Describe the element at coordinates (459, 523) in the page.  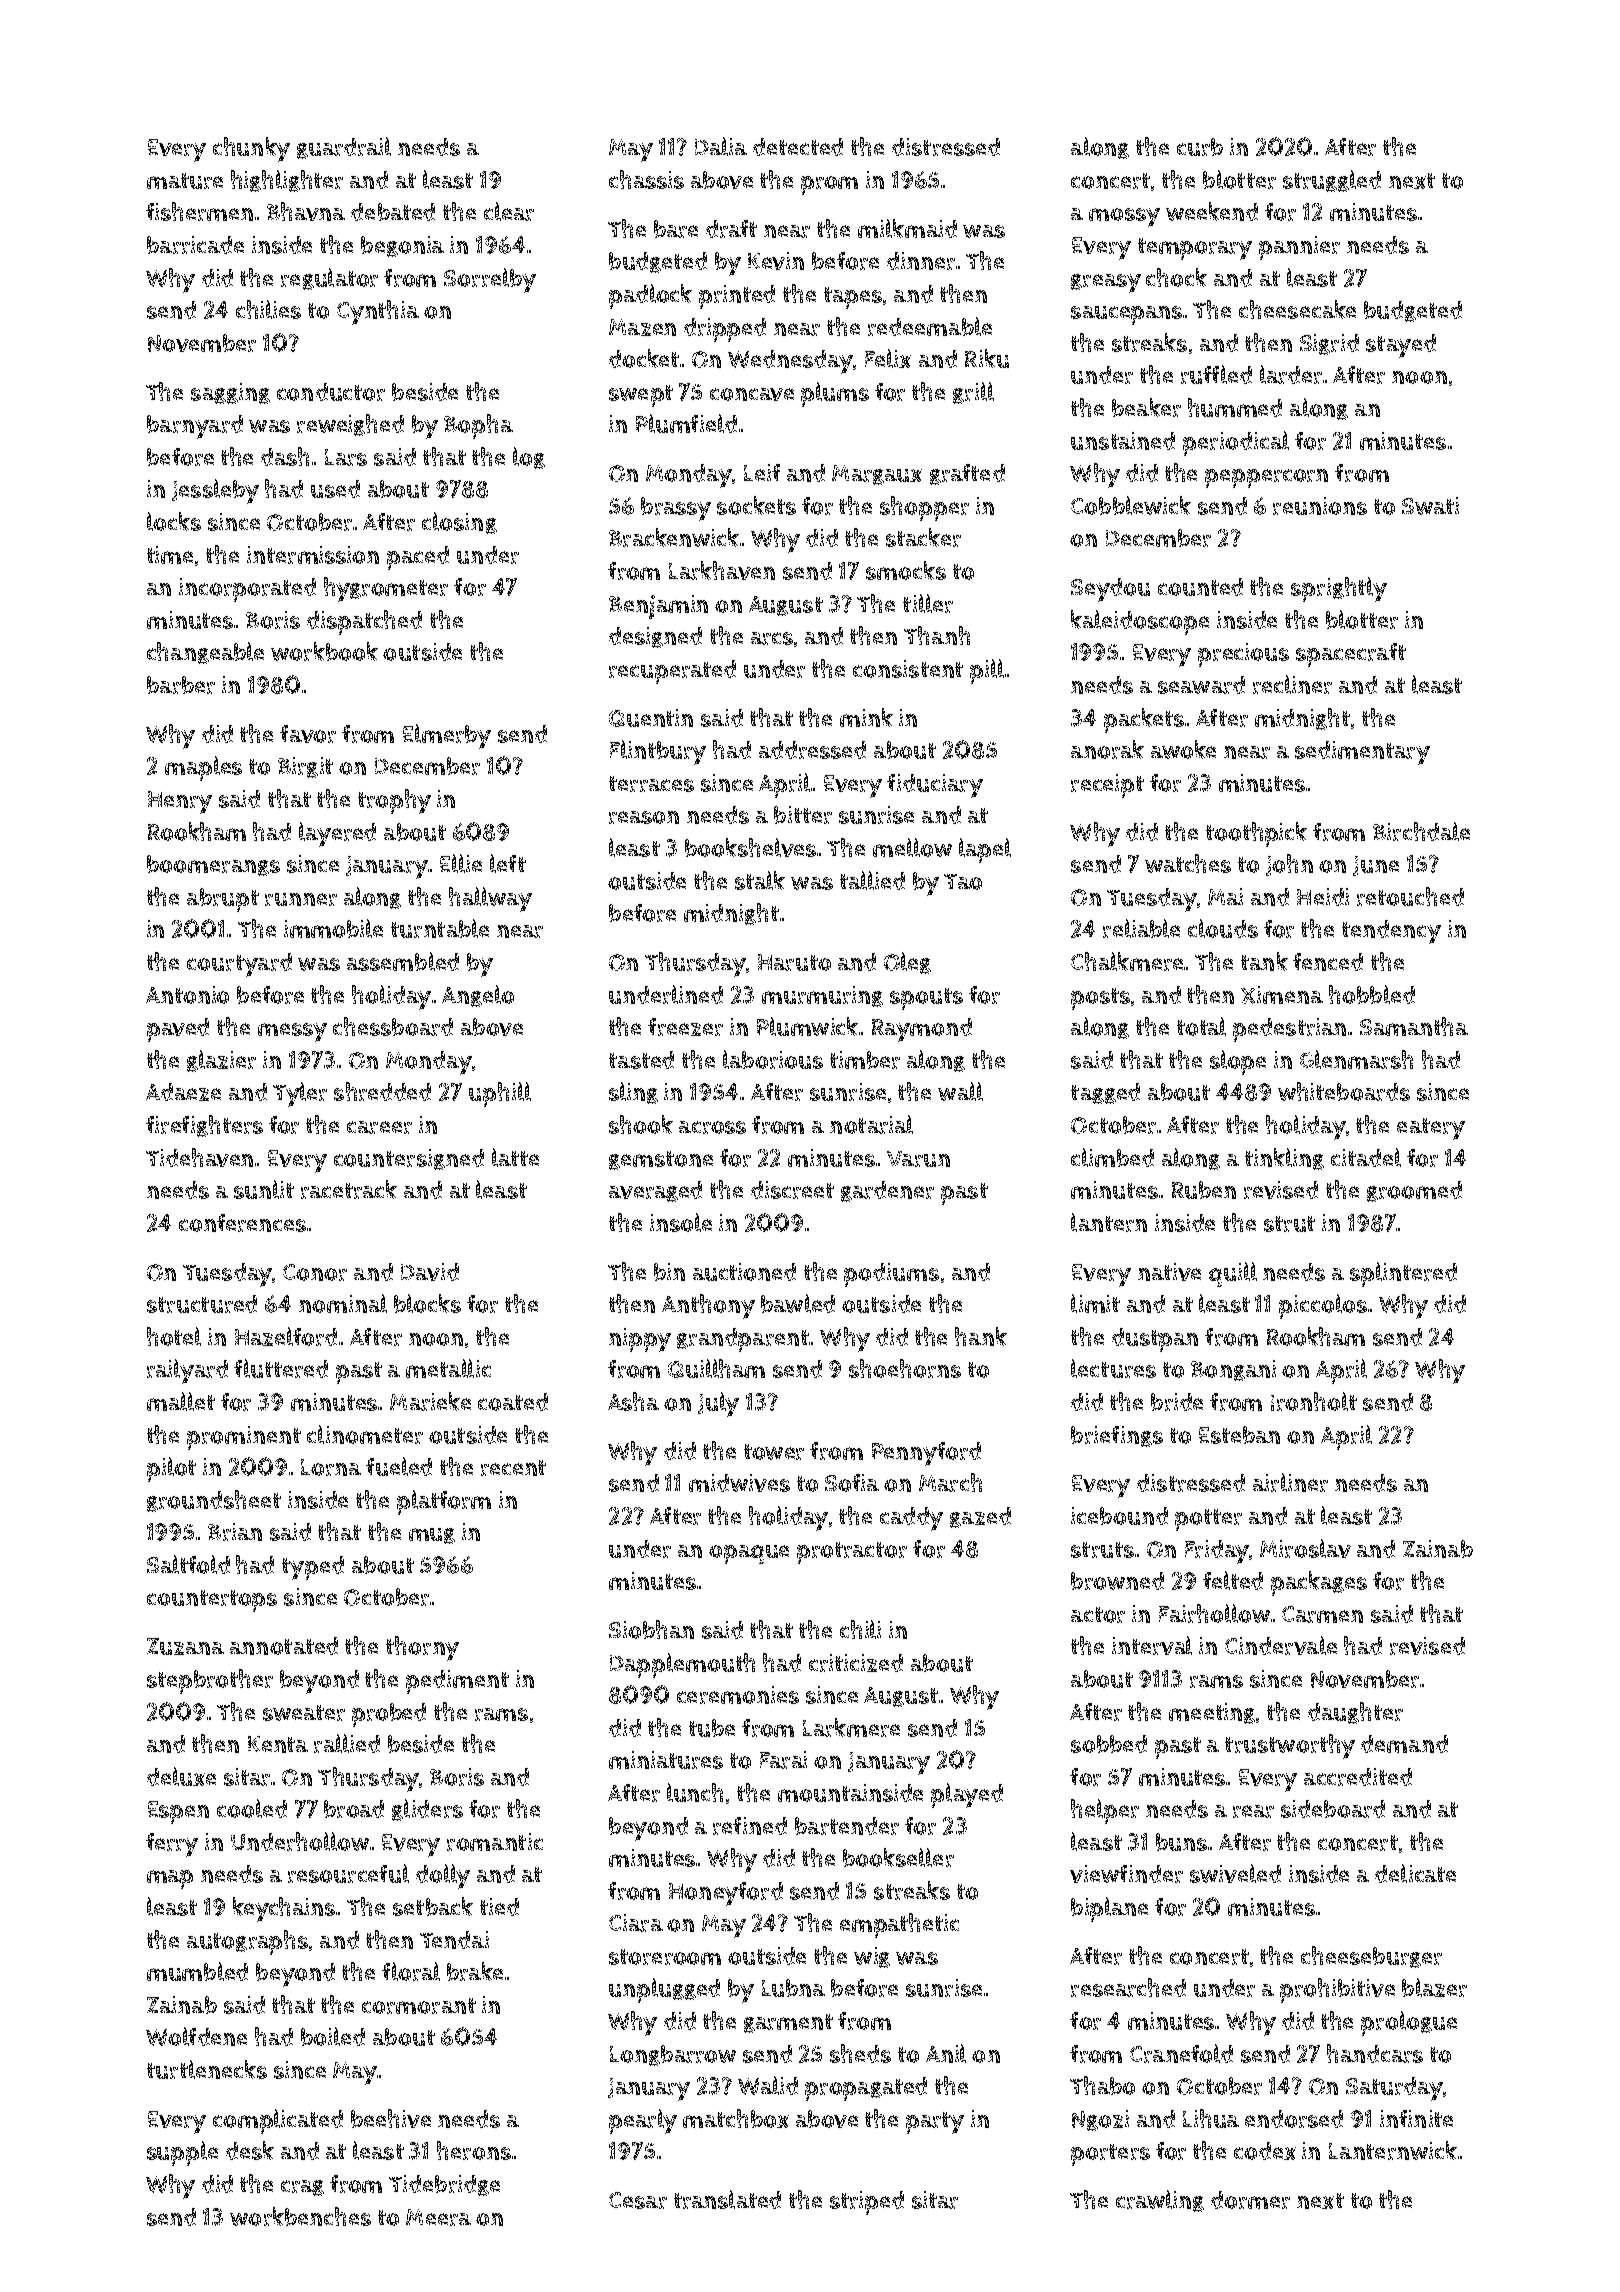
I see `closing` at that location.
